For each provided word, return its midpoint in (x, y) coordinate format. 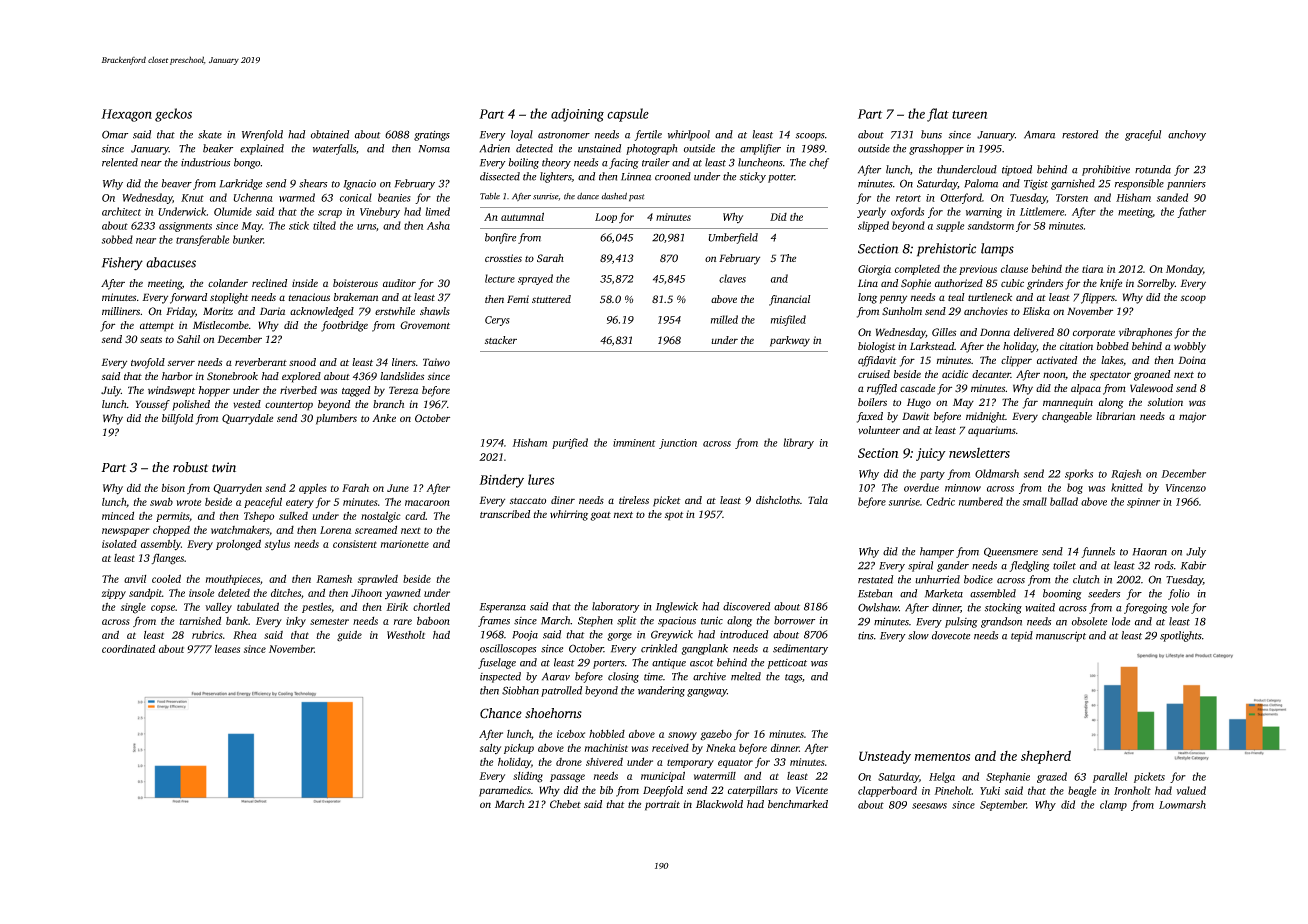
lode (1121, 621)
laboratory (616, 607)
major (1192, 417)
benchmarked (798, 804)
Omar (115, 134)
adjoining (577, 115)
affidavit (877, 361)
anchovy (1187, 135)
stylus (277, 545)
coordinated (128, 648)
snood (302, 362)
